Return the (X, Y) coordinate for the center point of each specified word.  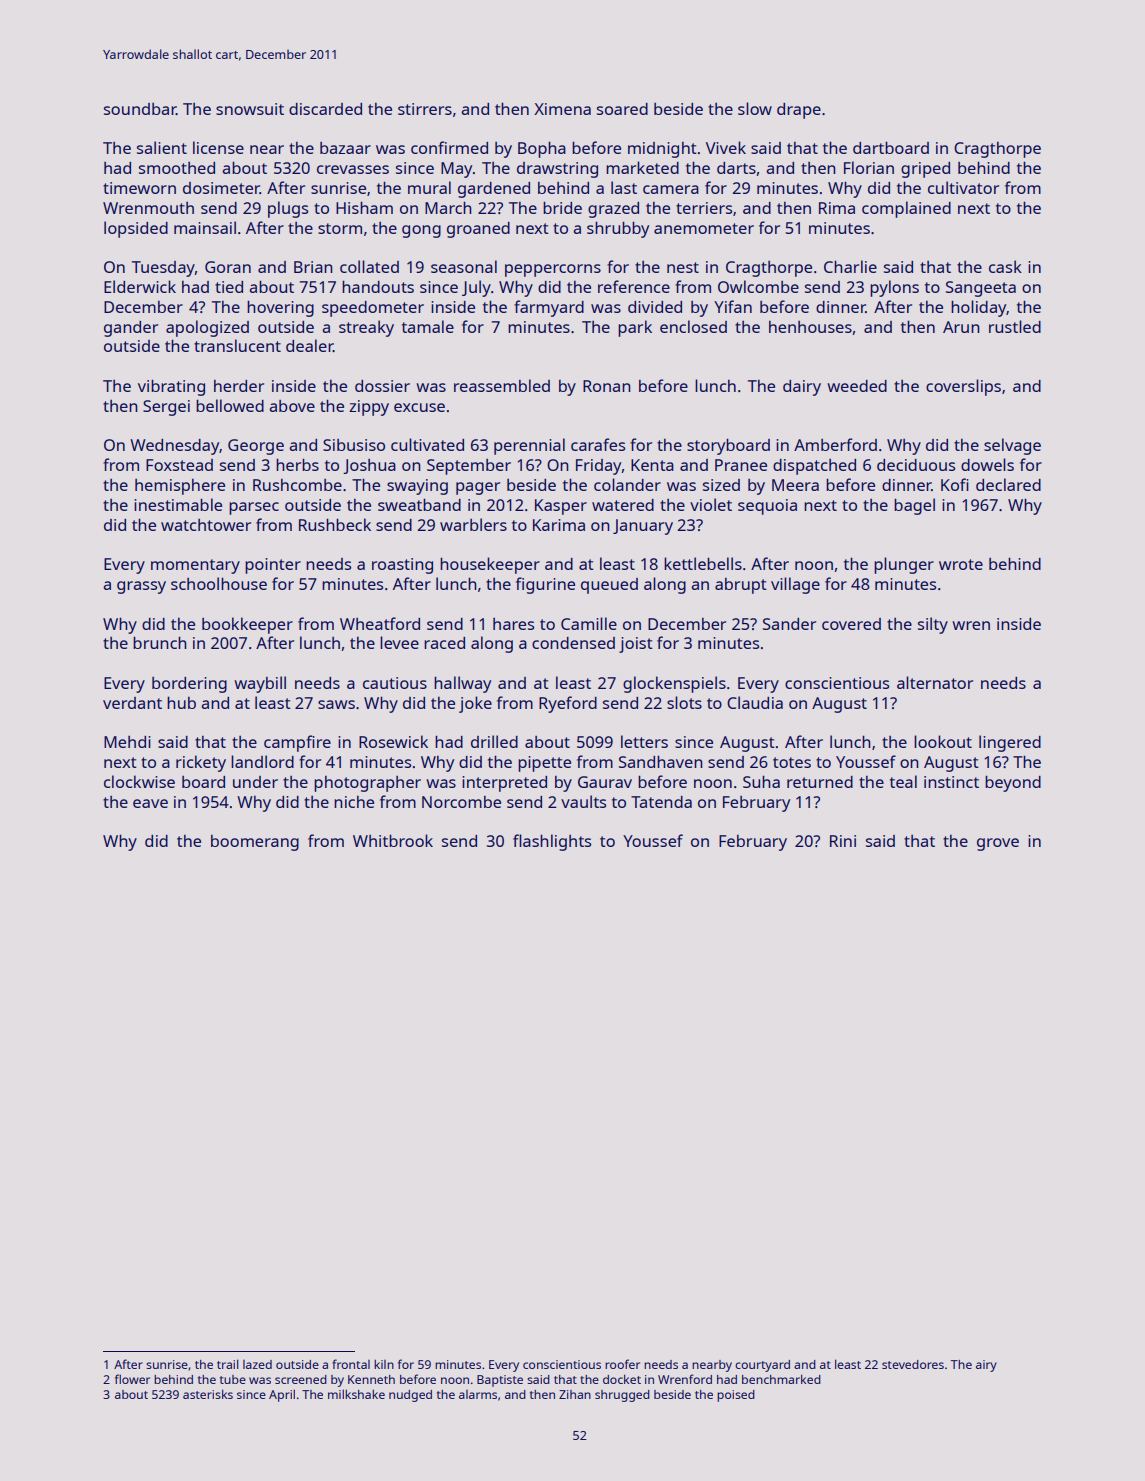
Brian (313, 267)
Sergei (166, 408)
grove (998, 844)
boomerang (255, 843)
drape (799, 111)
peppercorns (553, 270)
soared (622, 109)
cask (1005, 266)
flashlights (552, 842)
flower (132, 1379)
